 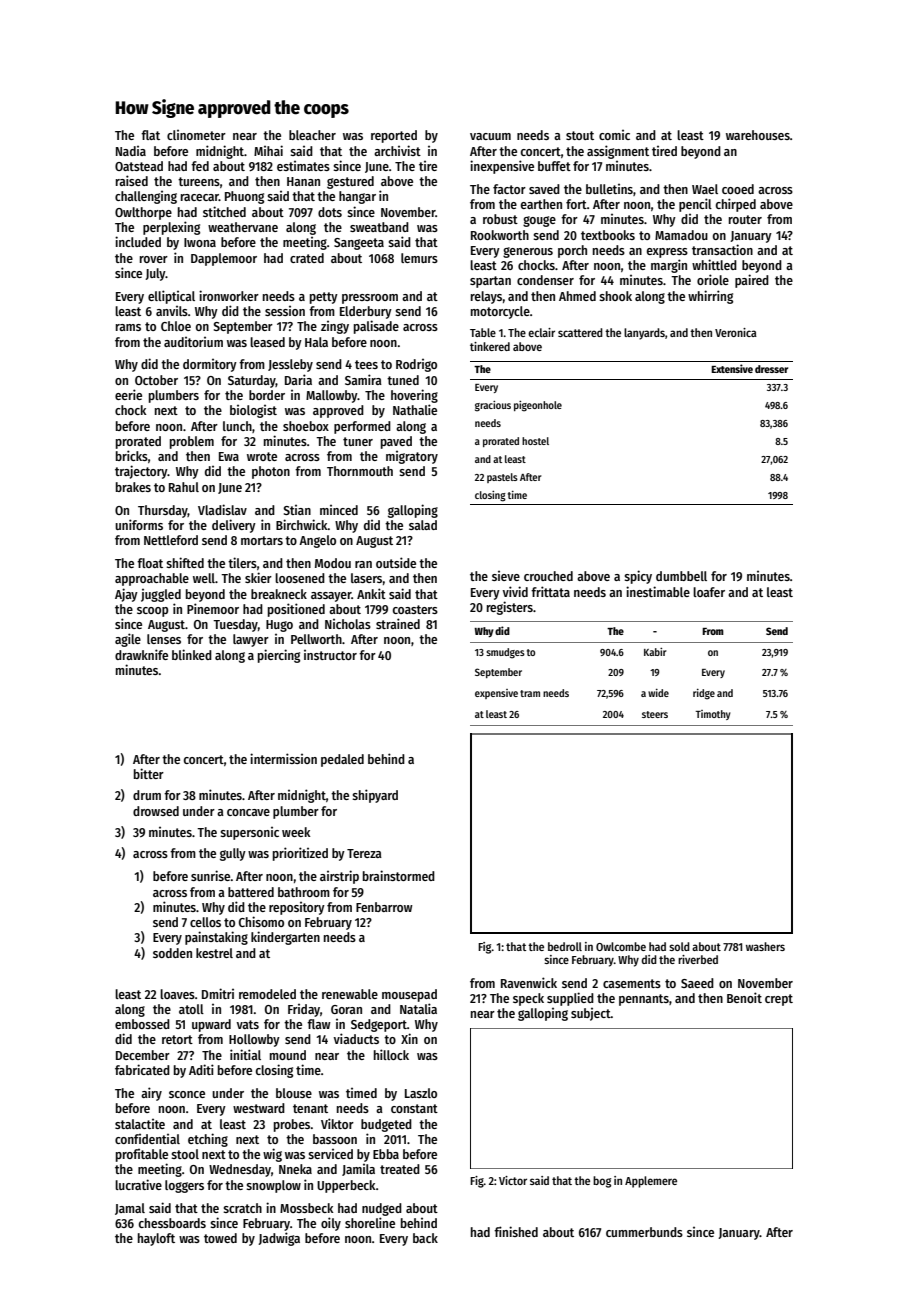 What do you see at coordinates (171, 297) in the document?
I see `elliptical` at bounding box center [171, 297].
